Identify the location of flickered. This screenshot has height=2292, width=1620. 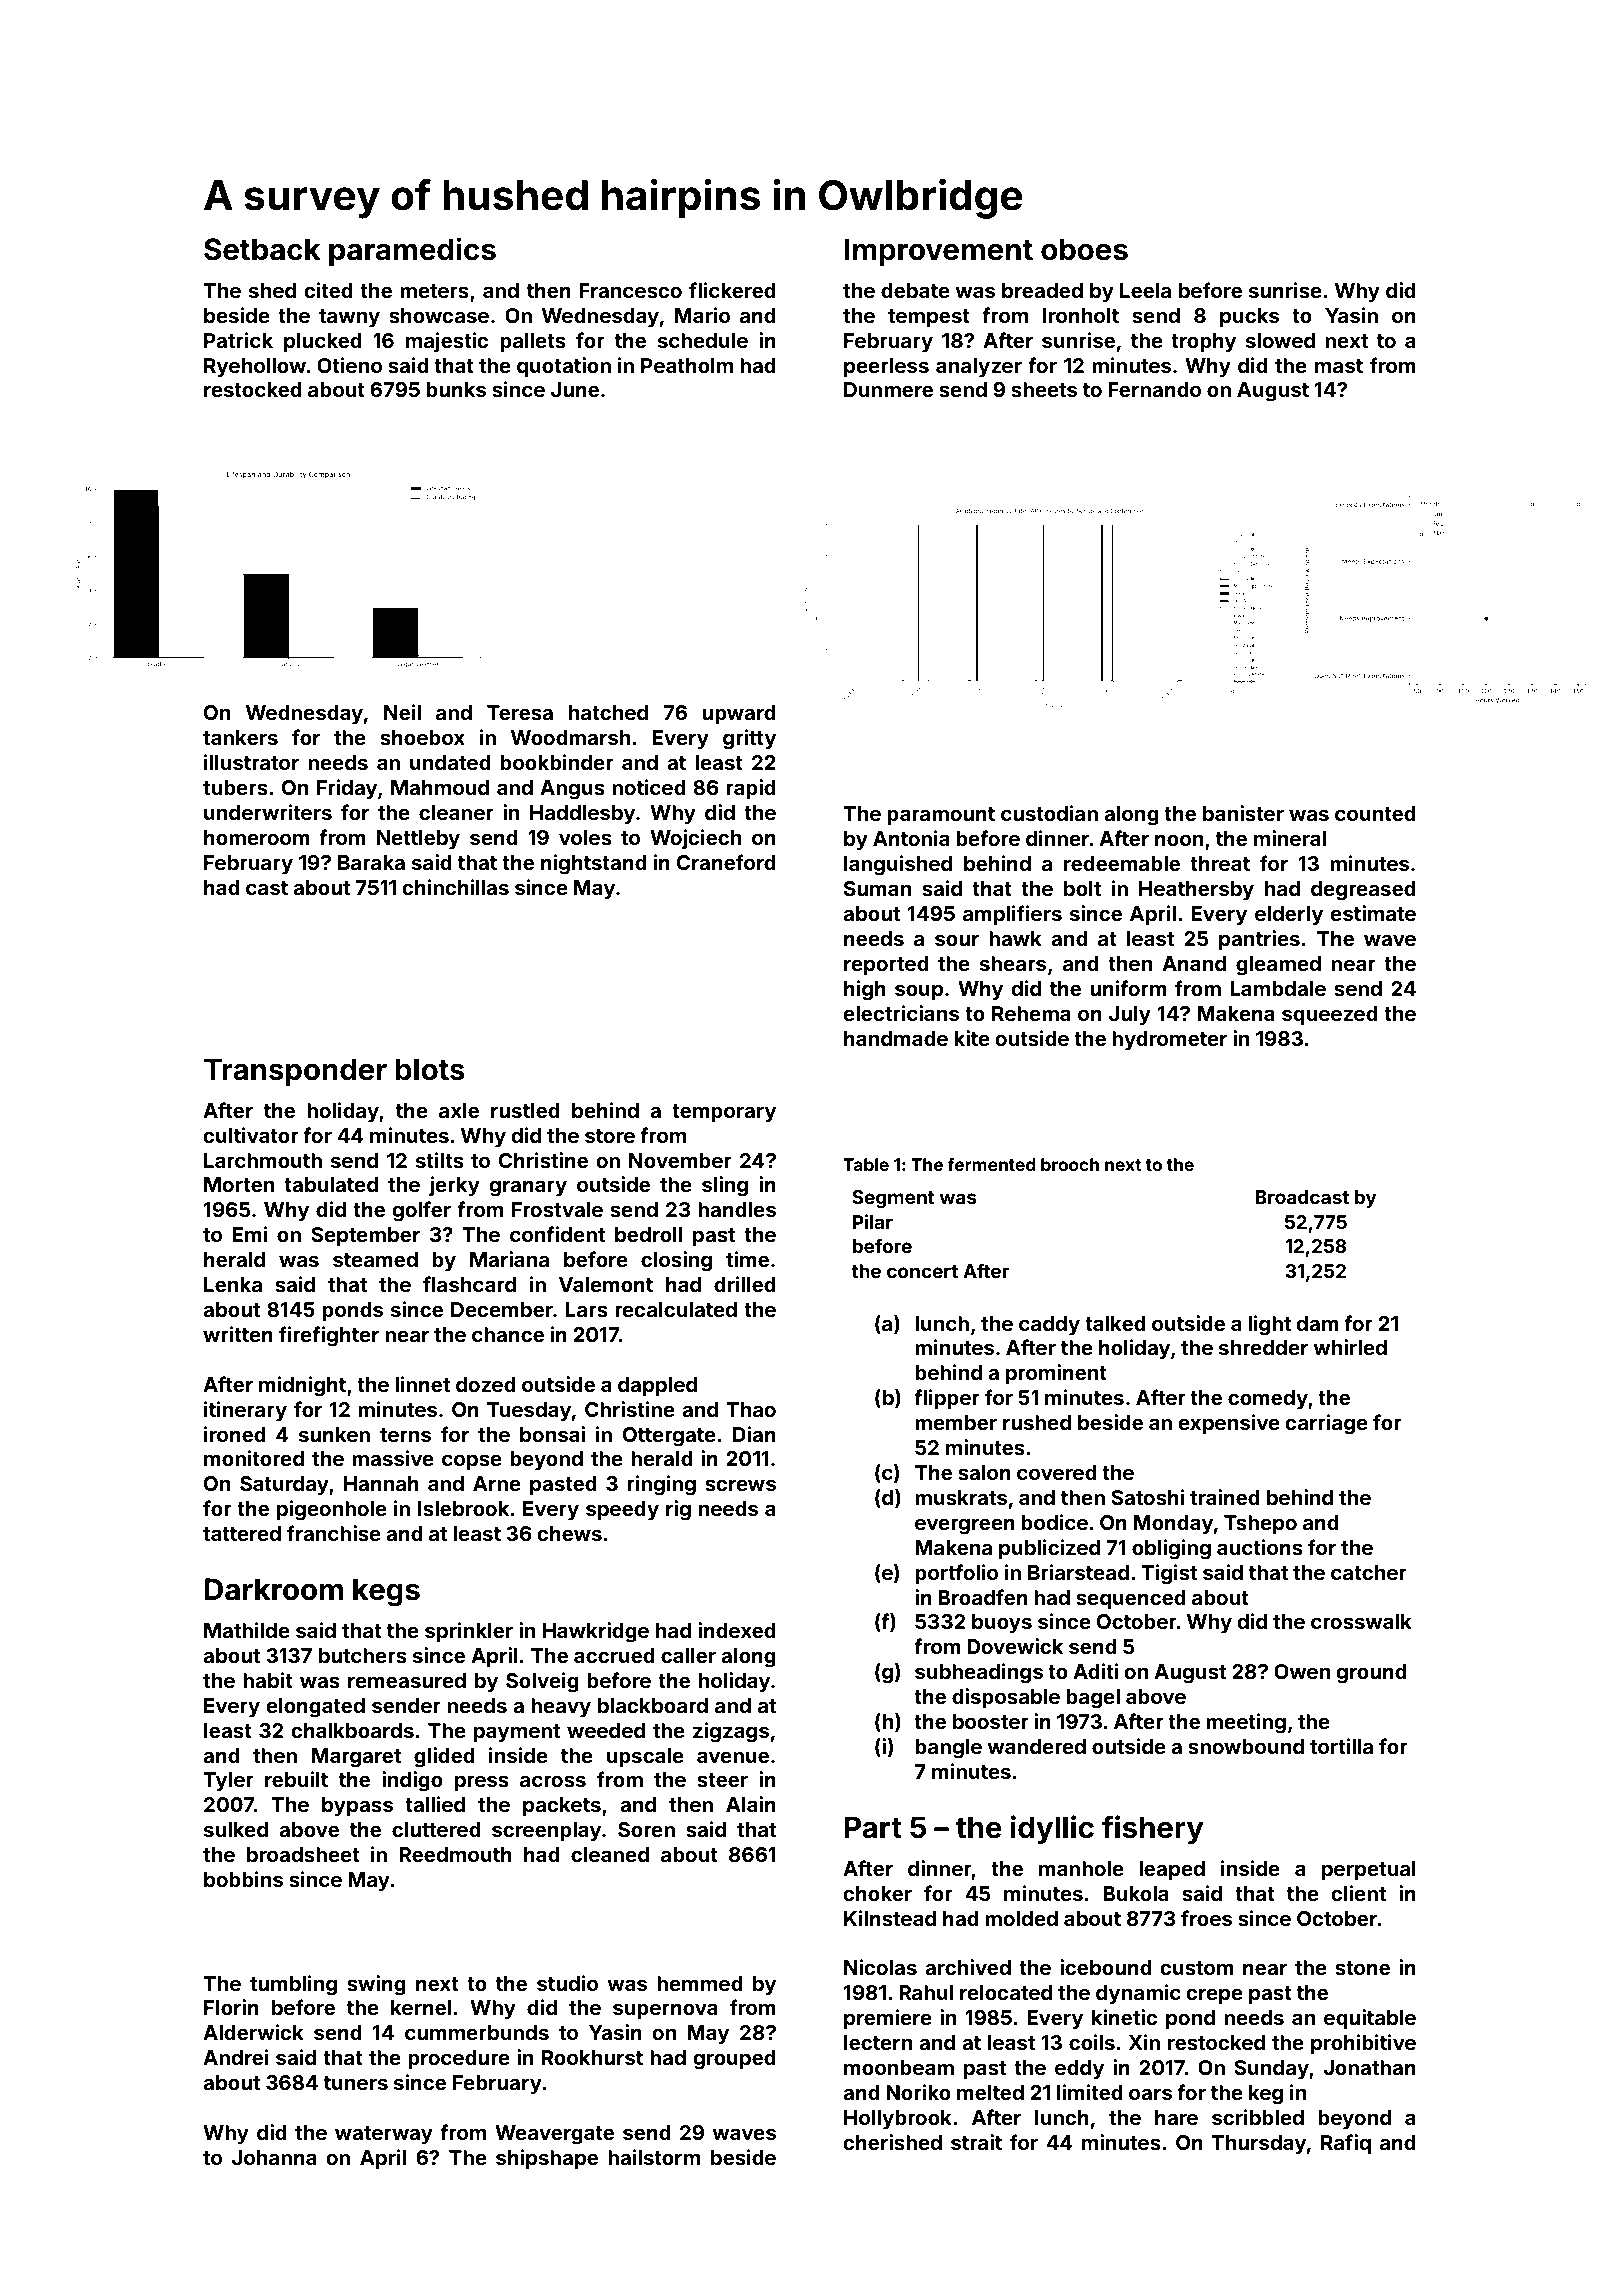
(732, 290).
